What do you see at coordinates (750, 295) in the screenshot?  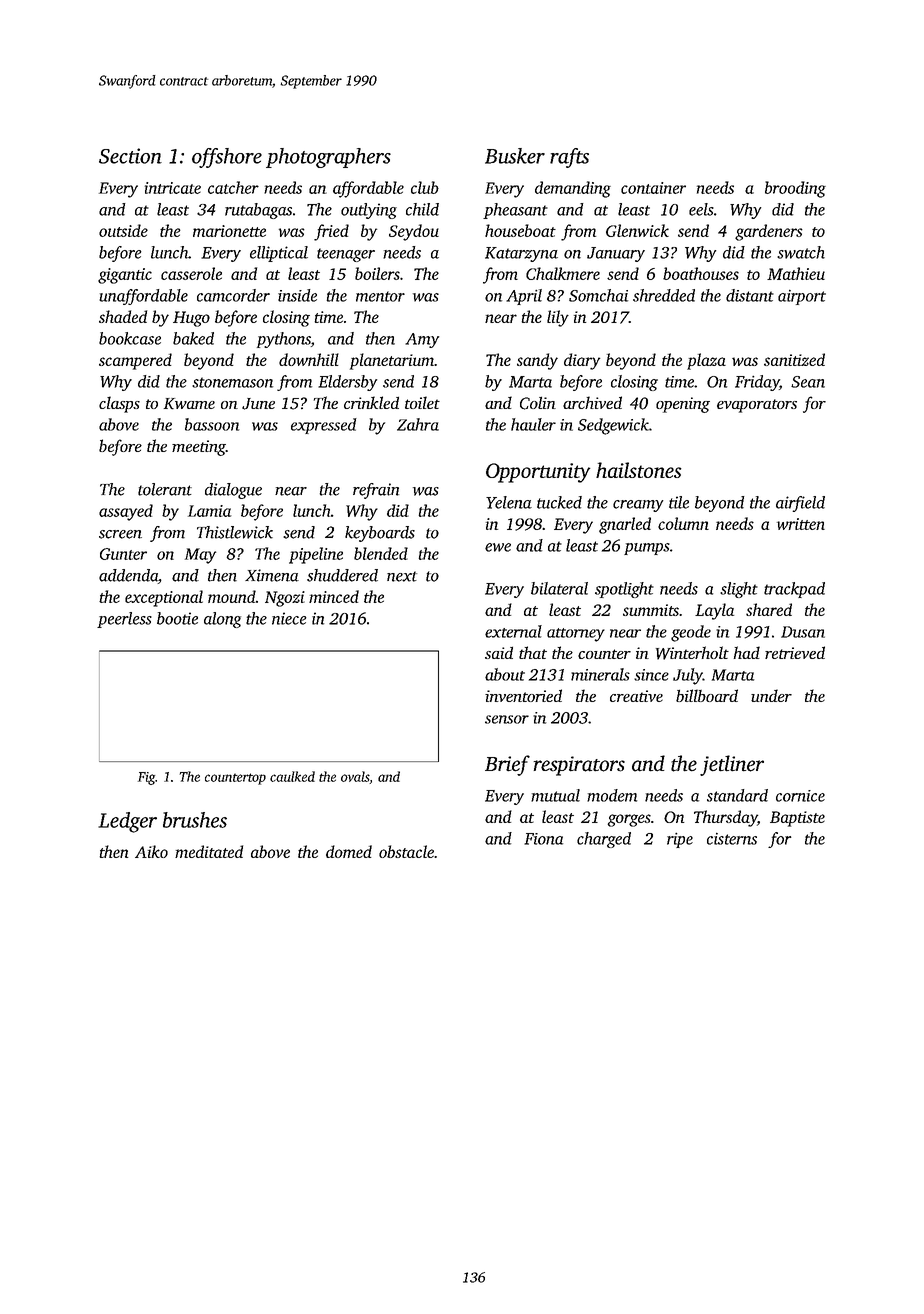 I see `distant` at bounding box center [750, 295].
